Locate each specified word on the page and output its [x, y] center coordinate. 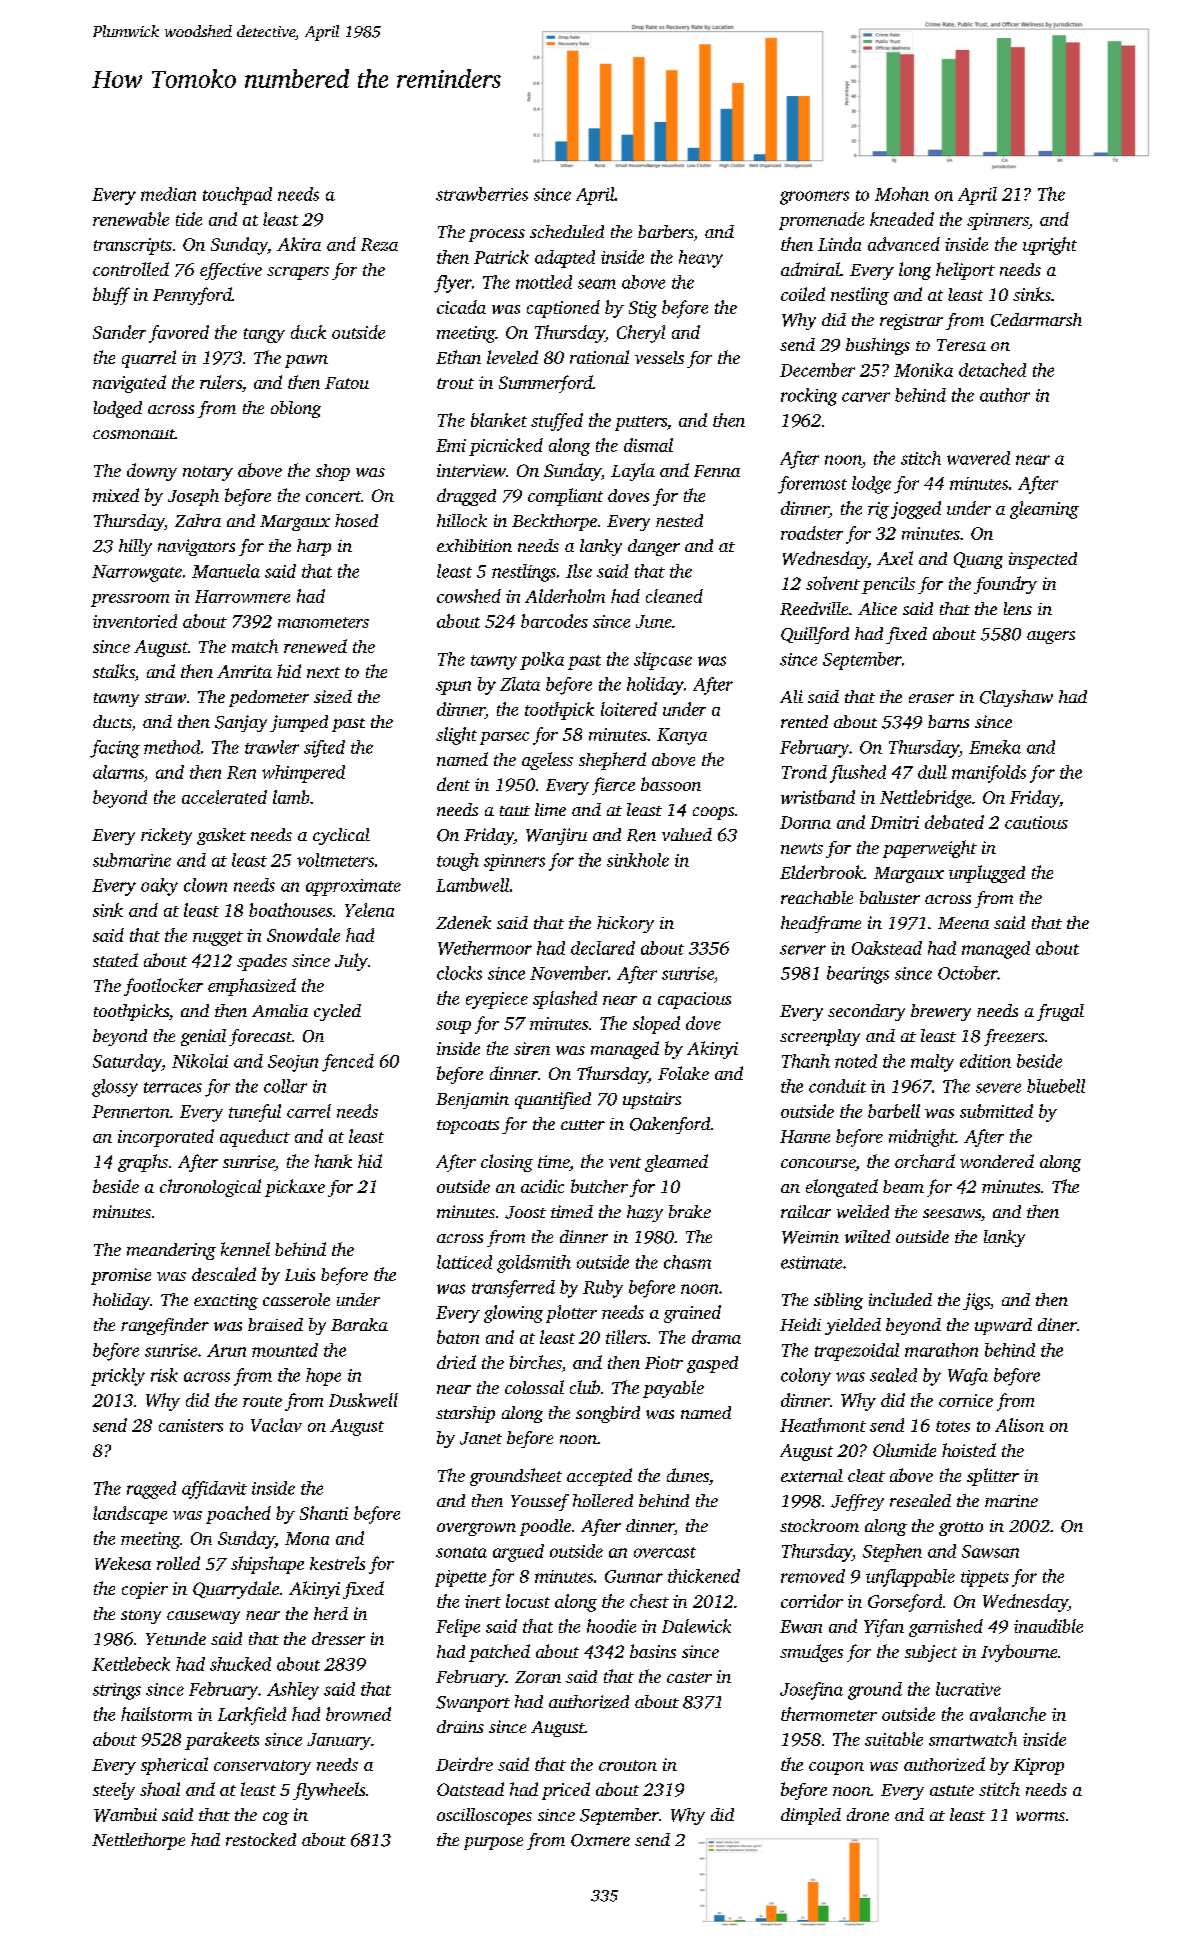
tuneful [255, 1113]
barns [948, 721]
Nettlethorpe [138, 1841]
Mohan [902, 194]
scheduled [567, 231]
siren [532, 1048]
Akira [299, 244]
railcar [806, 1211]
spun [453, 688]
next [323, 672]
